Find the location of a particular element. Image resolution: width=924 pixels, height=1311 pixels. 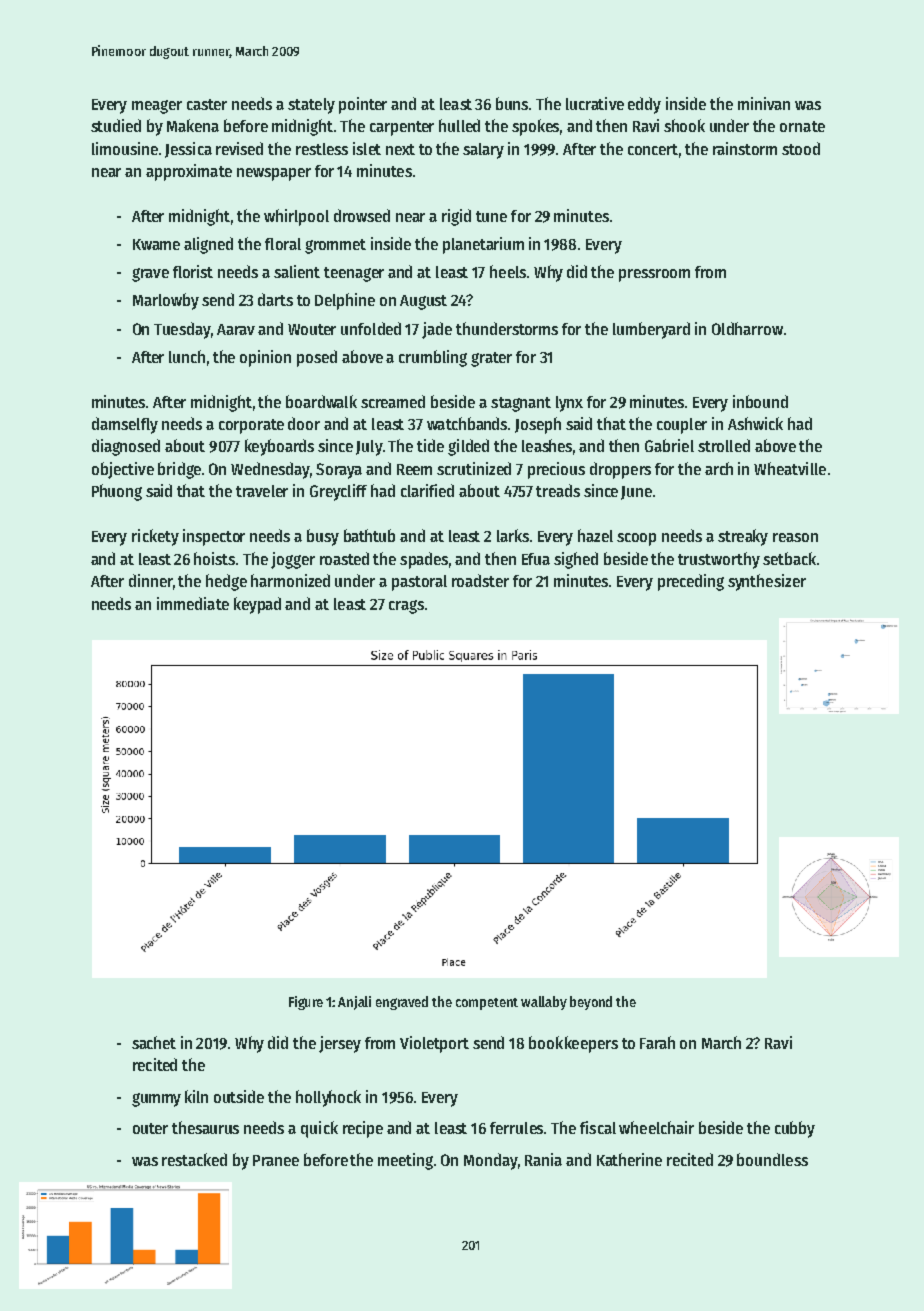

darts is located at coordinates (275, 299).
